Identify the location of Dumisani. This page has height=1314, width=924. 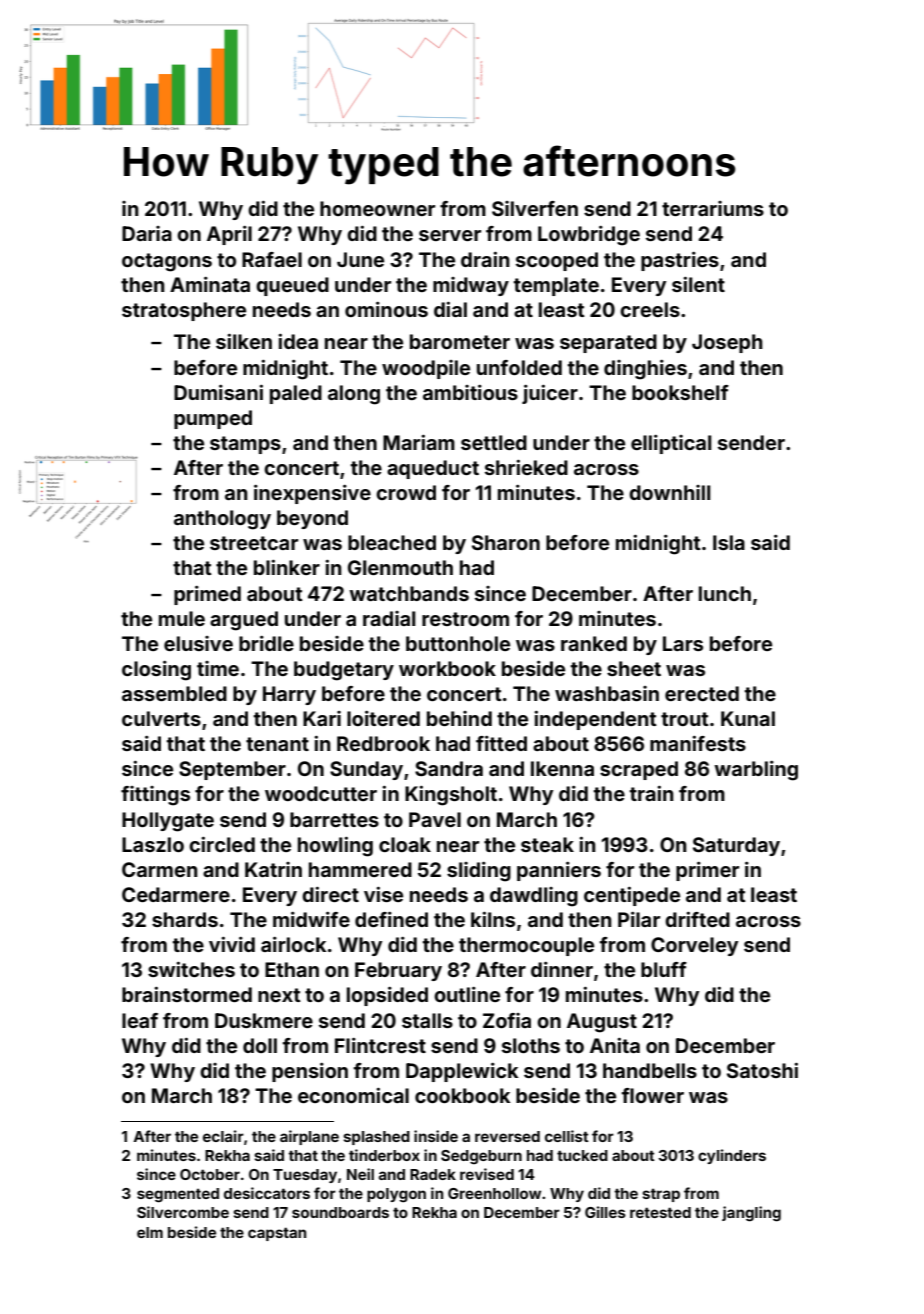
(218, 392).
